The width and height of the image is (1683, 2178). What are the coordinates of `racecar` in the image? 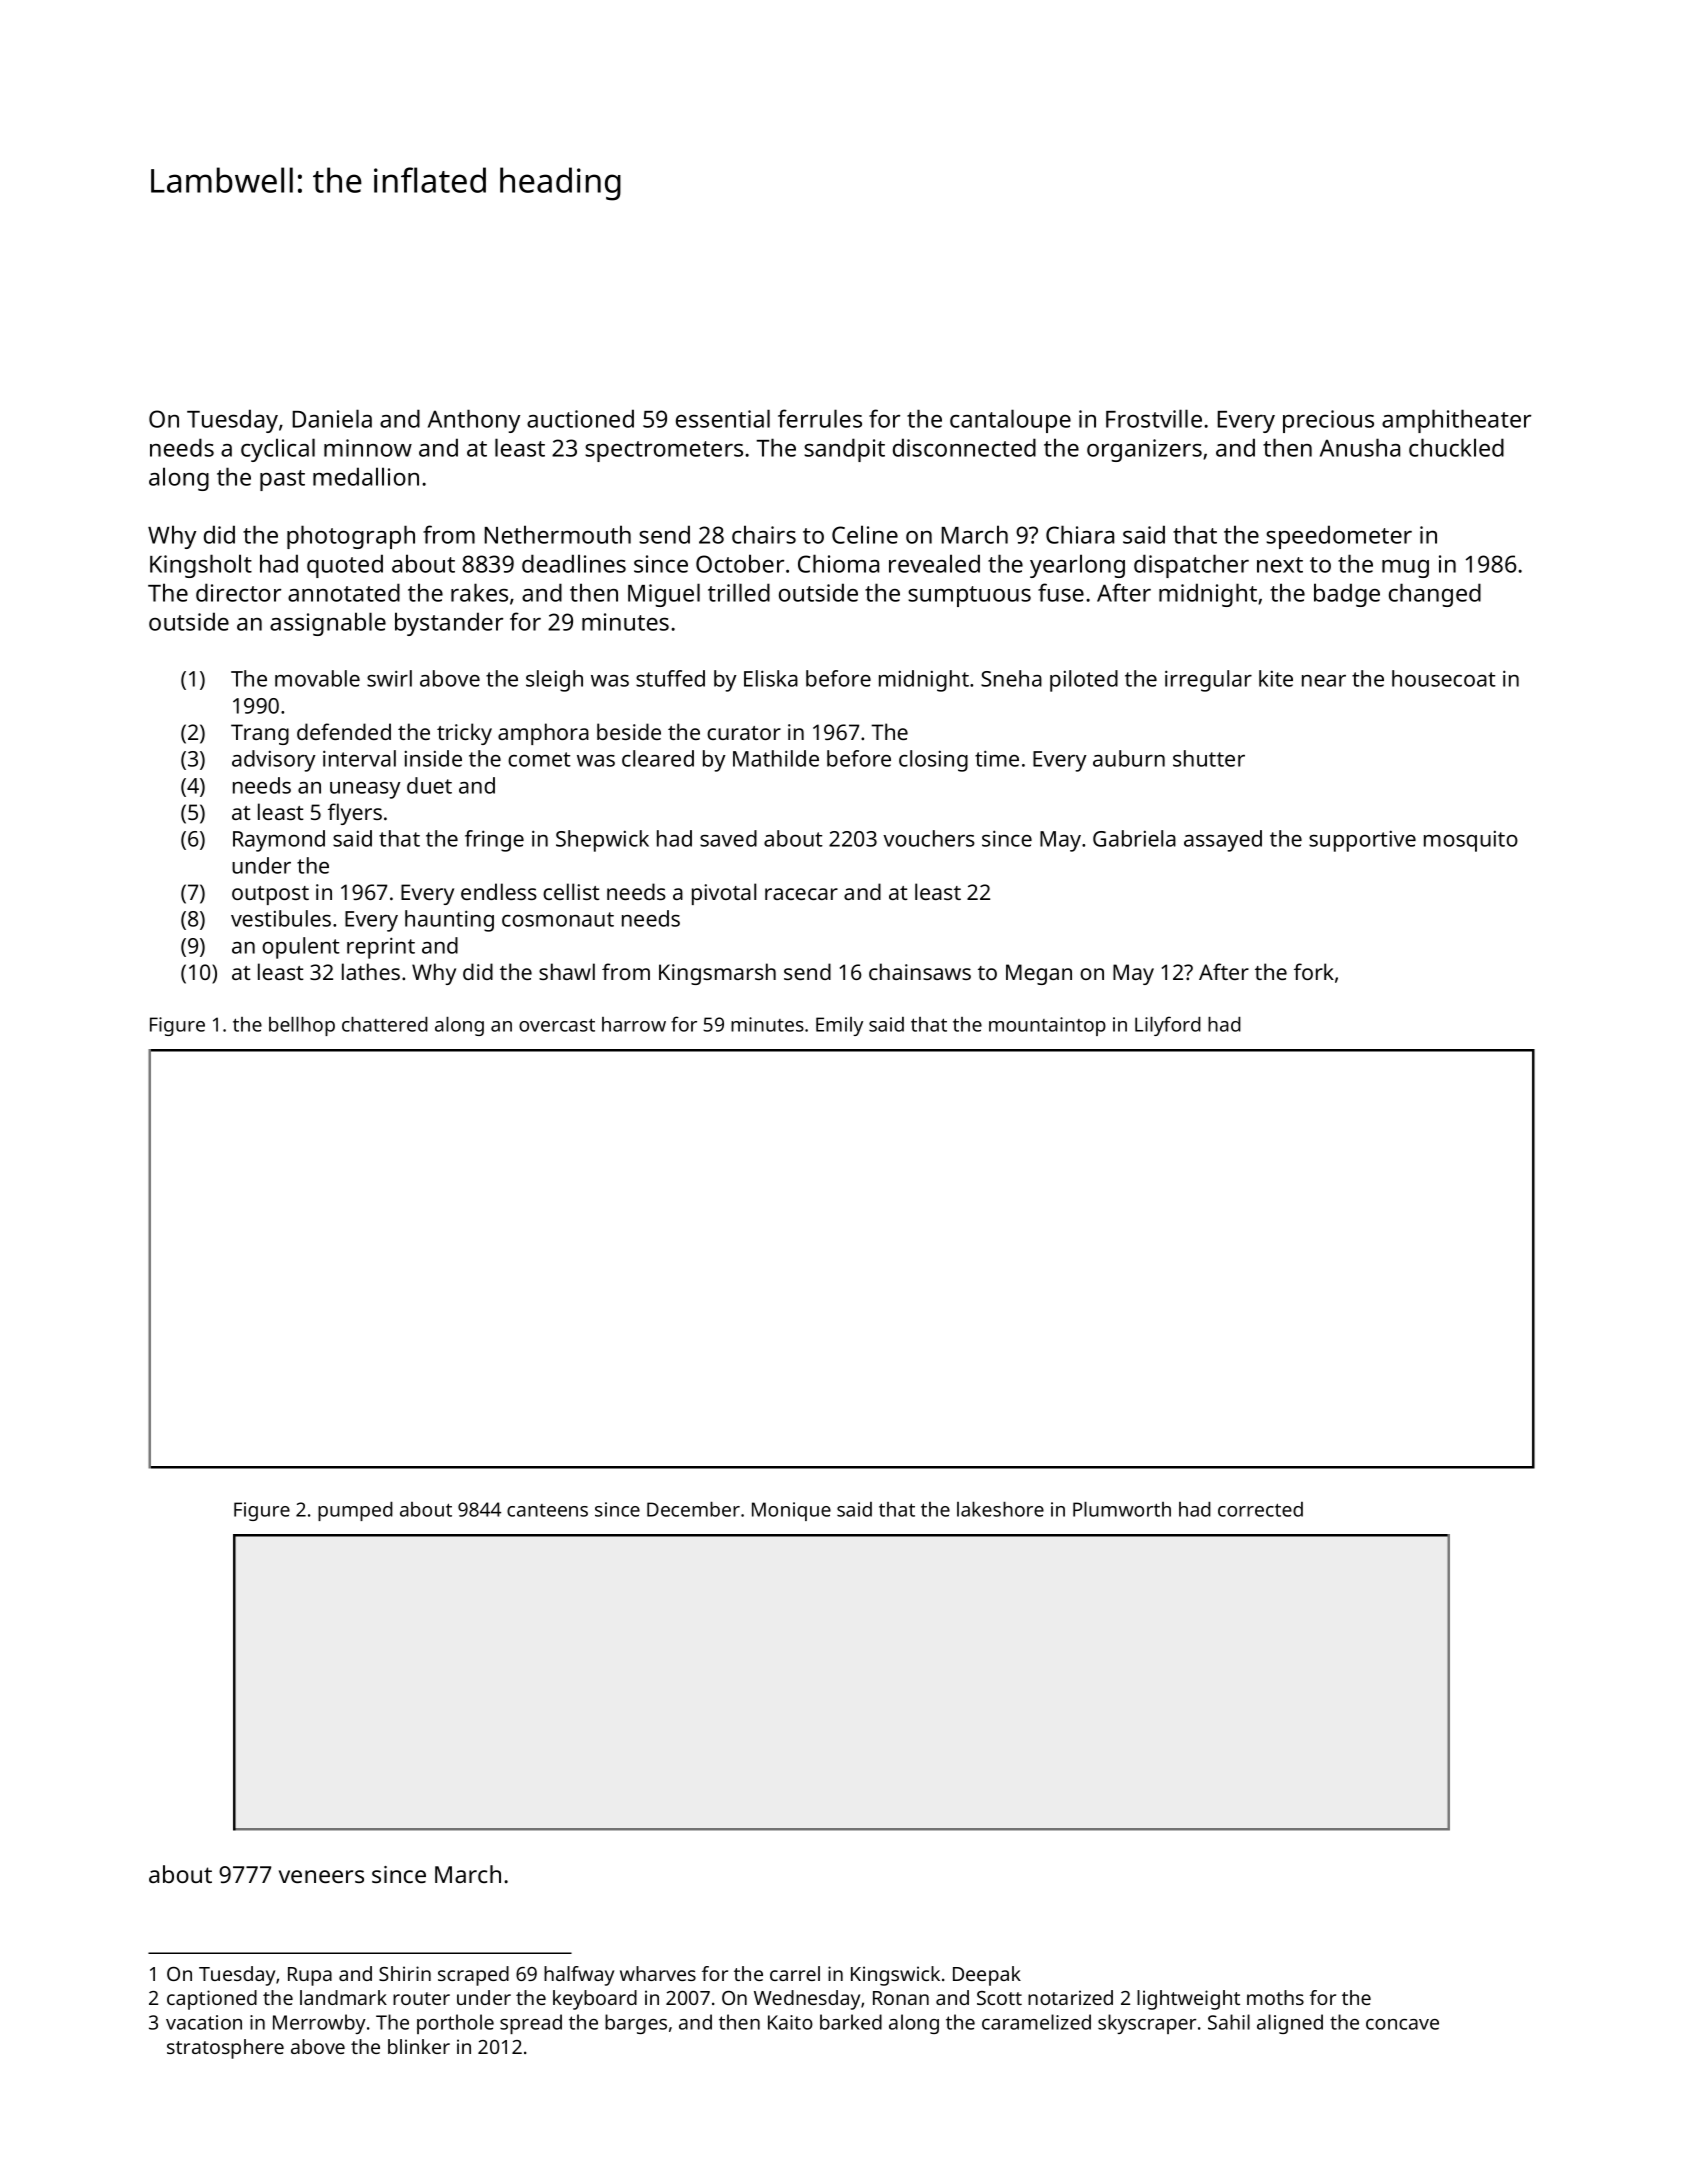 It's located at (801, 894).
